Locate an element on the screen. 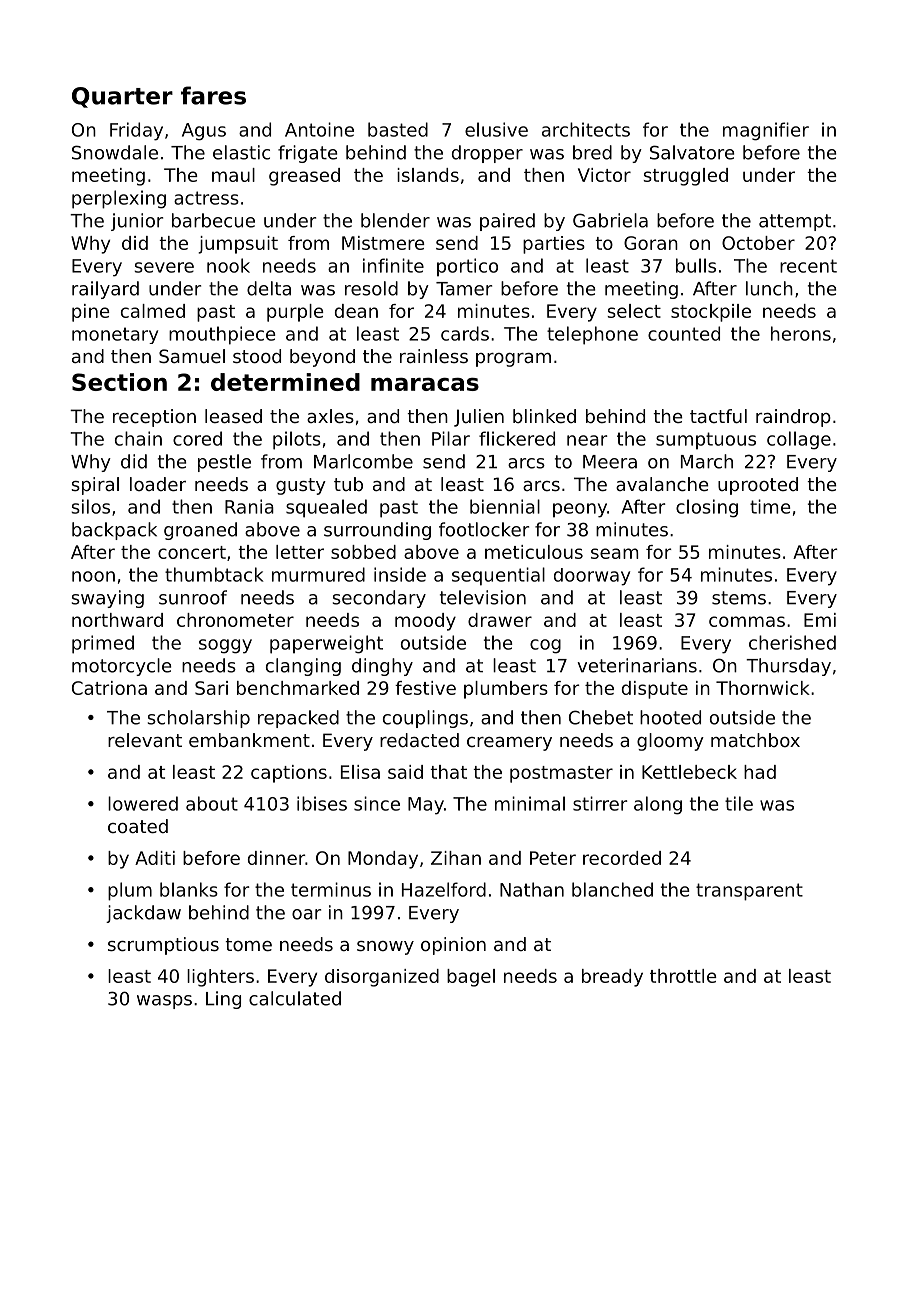 The height and width of the screenshot is (1316, 908). coated is located at coordinates (138, 826).
